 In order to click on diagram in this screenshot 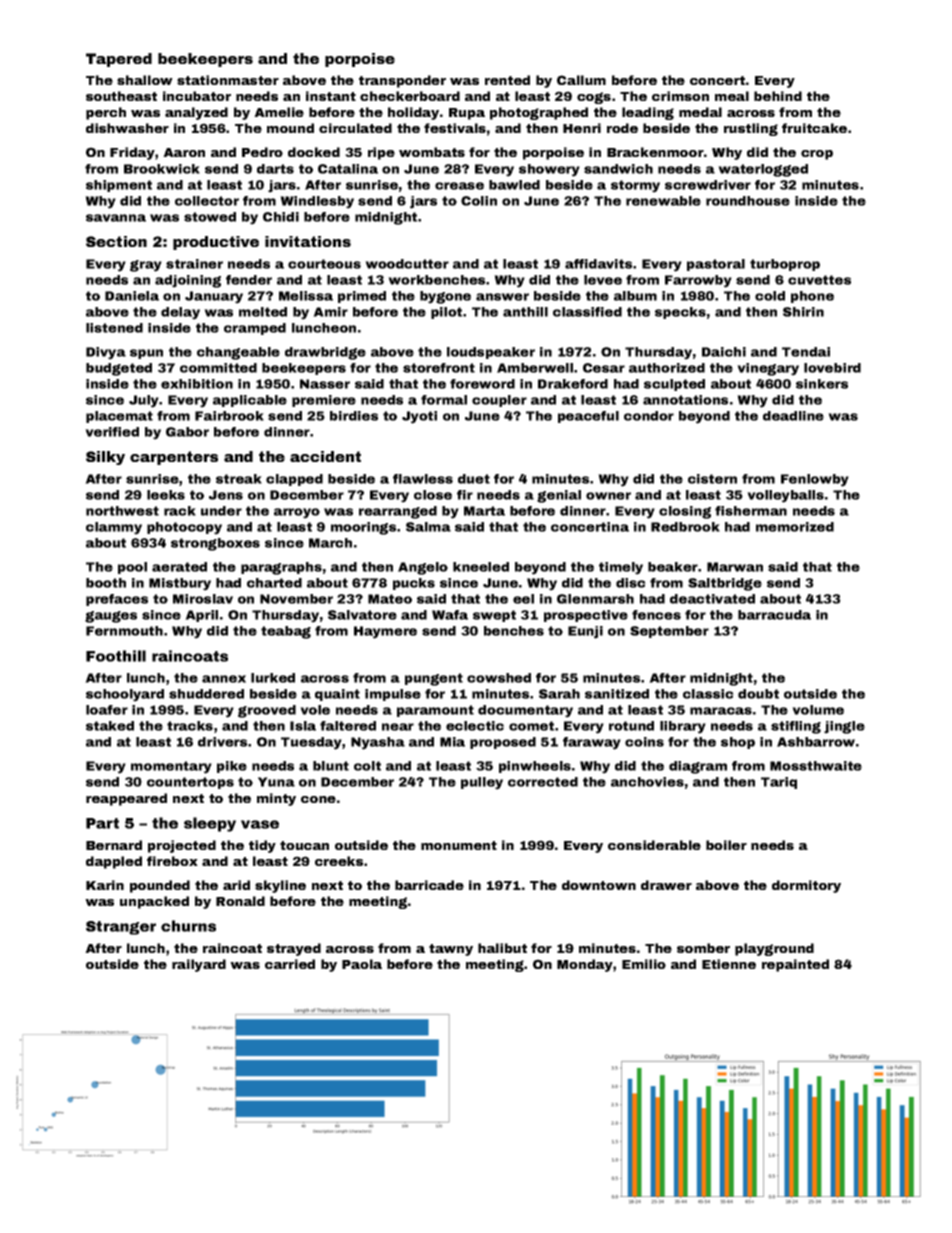, I will do `click(698, 767)`.
